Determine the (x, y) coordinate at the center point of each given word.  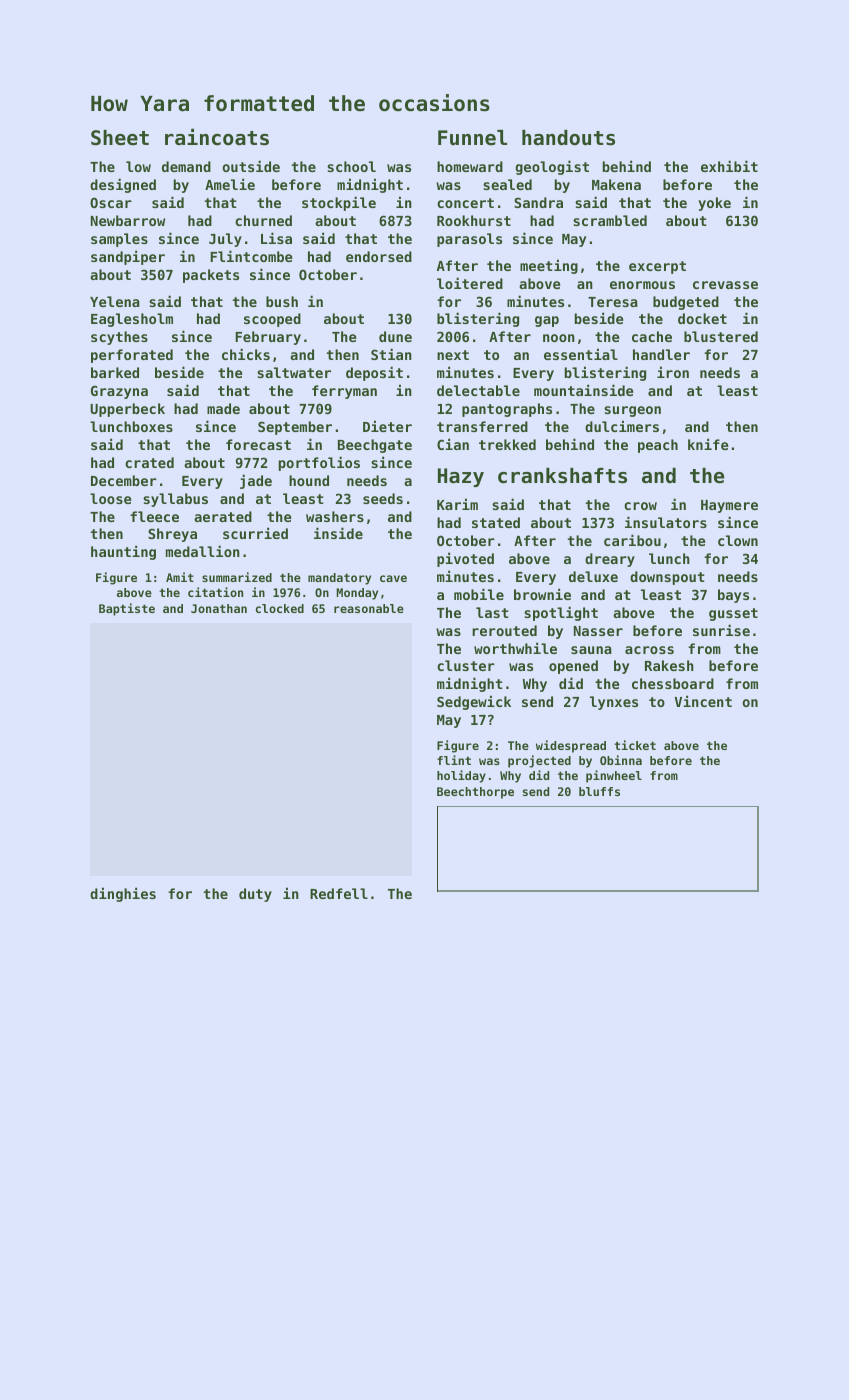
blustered (721, 336)
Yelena (115, 301)
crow (640, 506)
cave (393, 578)
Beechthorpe (475, 793)
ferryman (344, 392)
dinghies (123, 894)
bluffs (599, 791)
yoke (714, 204)
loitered (470, 283)
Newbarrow (128, 220)
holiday (461, 776)
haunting (123, 552)
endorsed (379, 256)
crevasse (725, 285)
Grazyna (119, 392)
